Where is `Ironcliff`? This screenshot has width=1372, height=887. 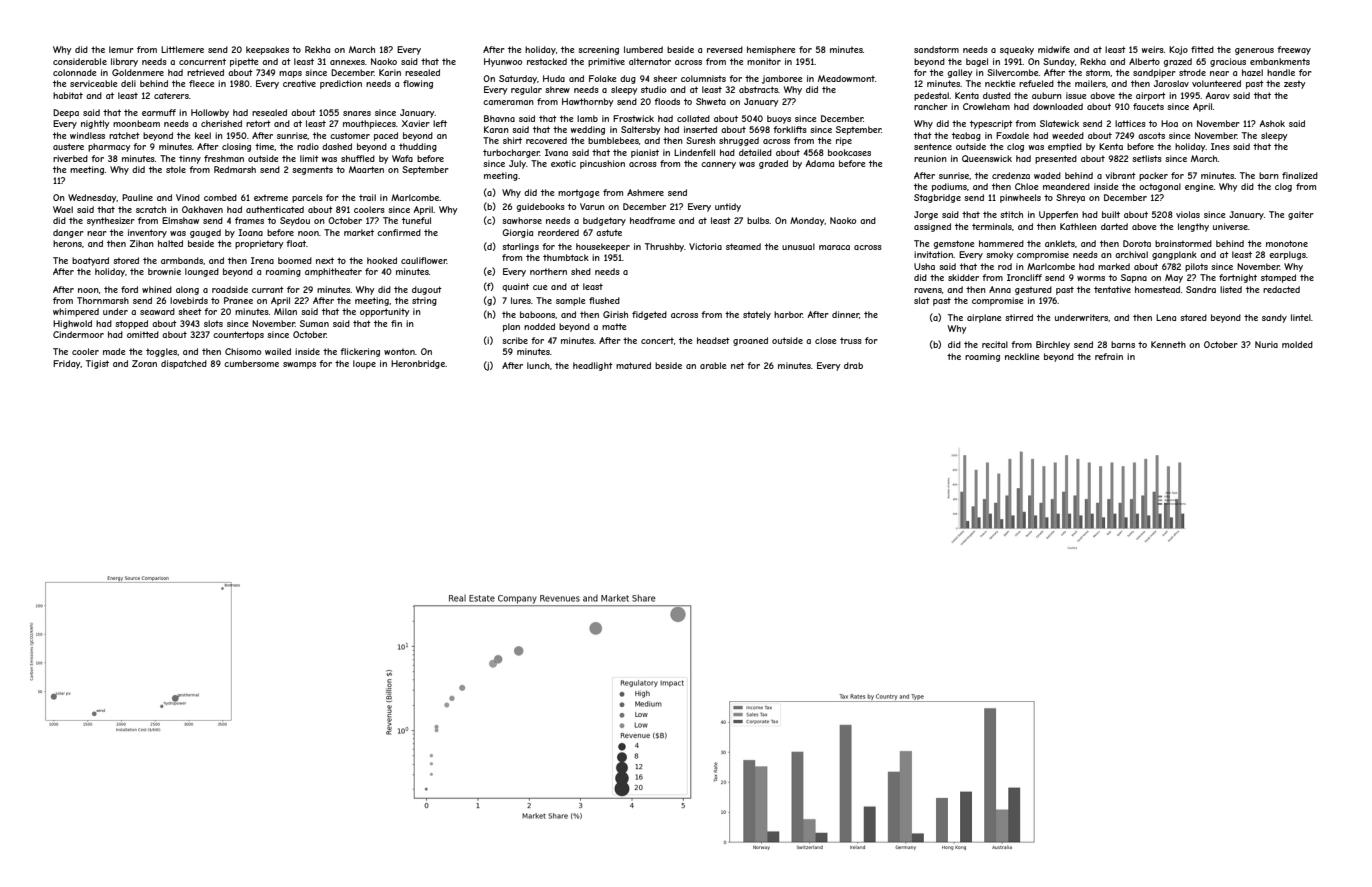 Ironcliff is located at coordinates (1024, 277).
